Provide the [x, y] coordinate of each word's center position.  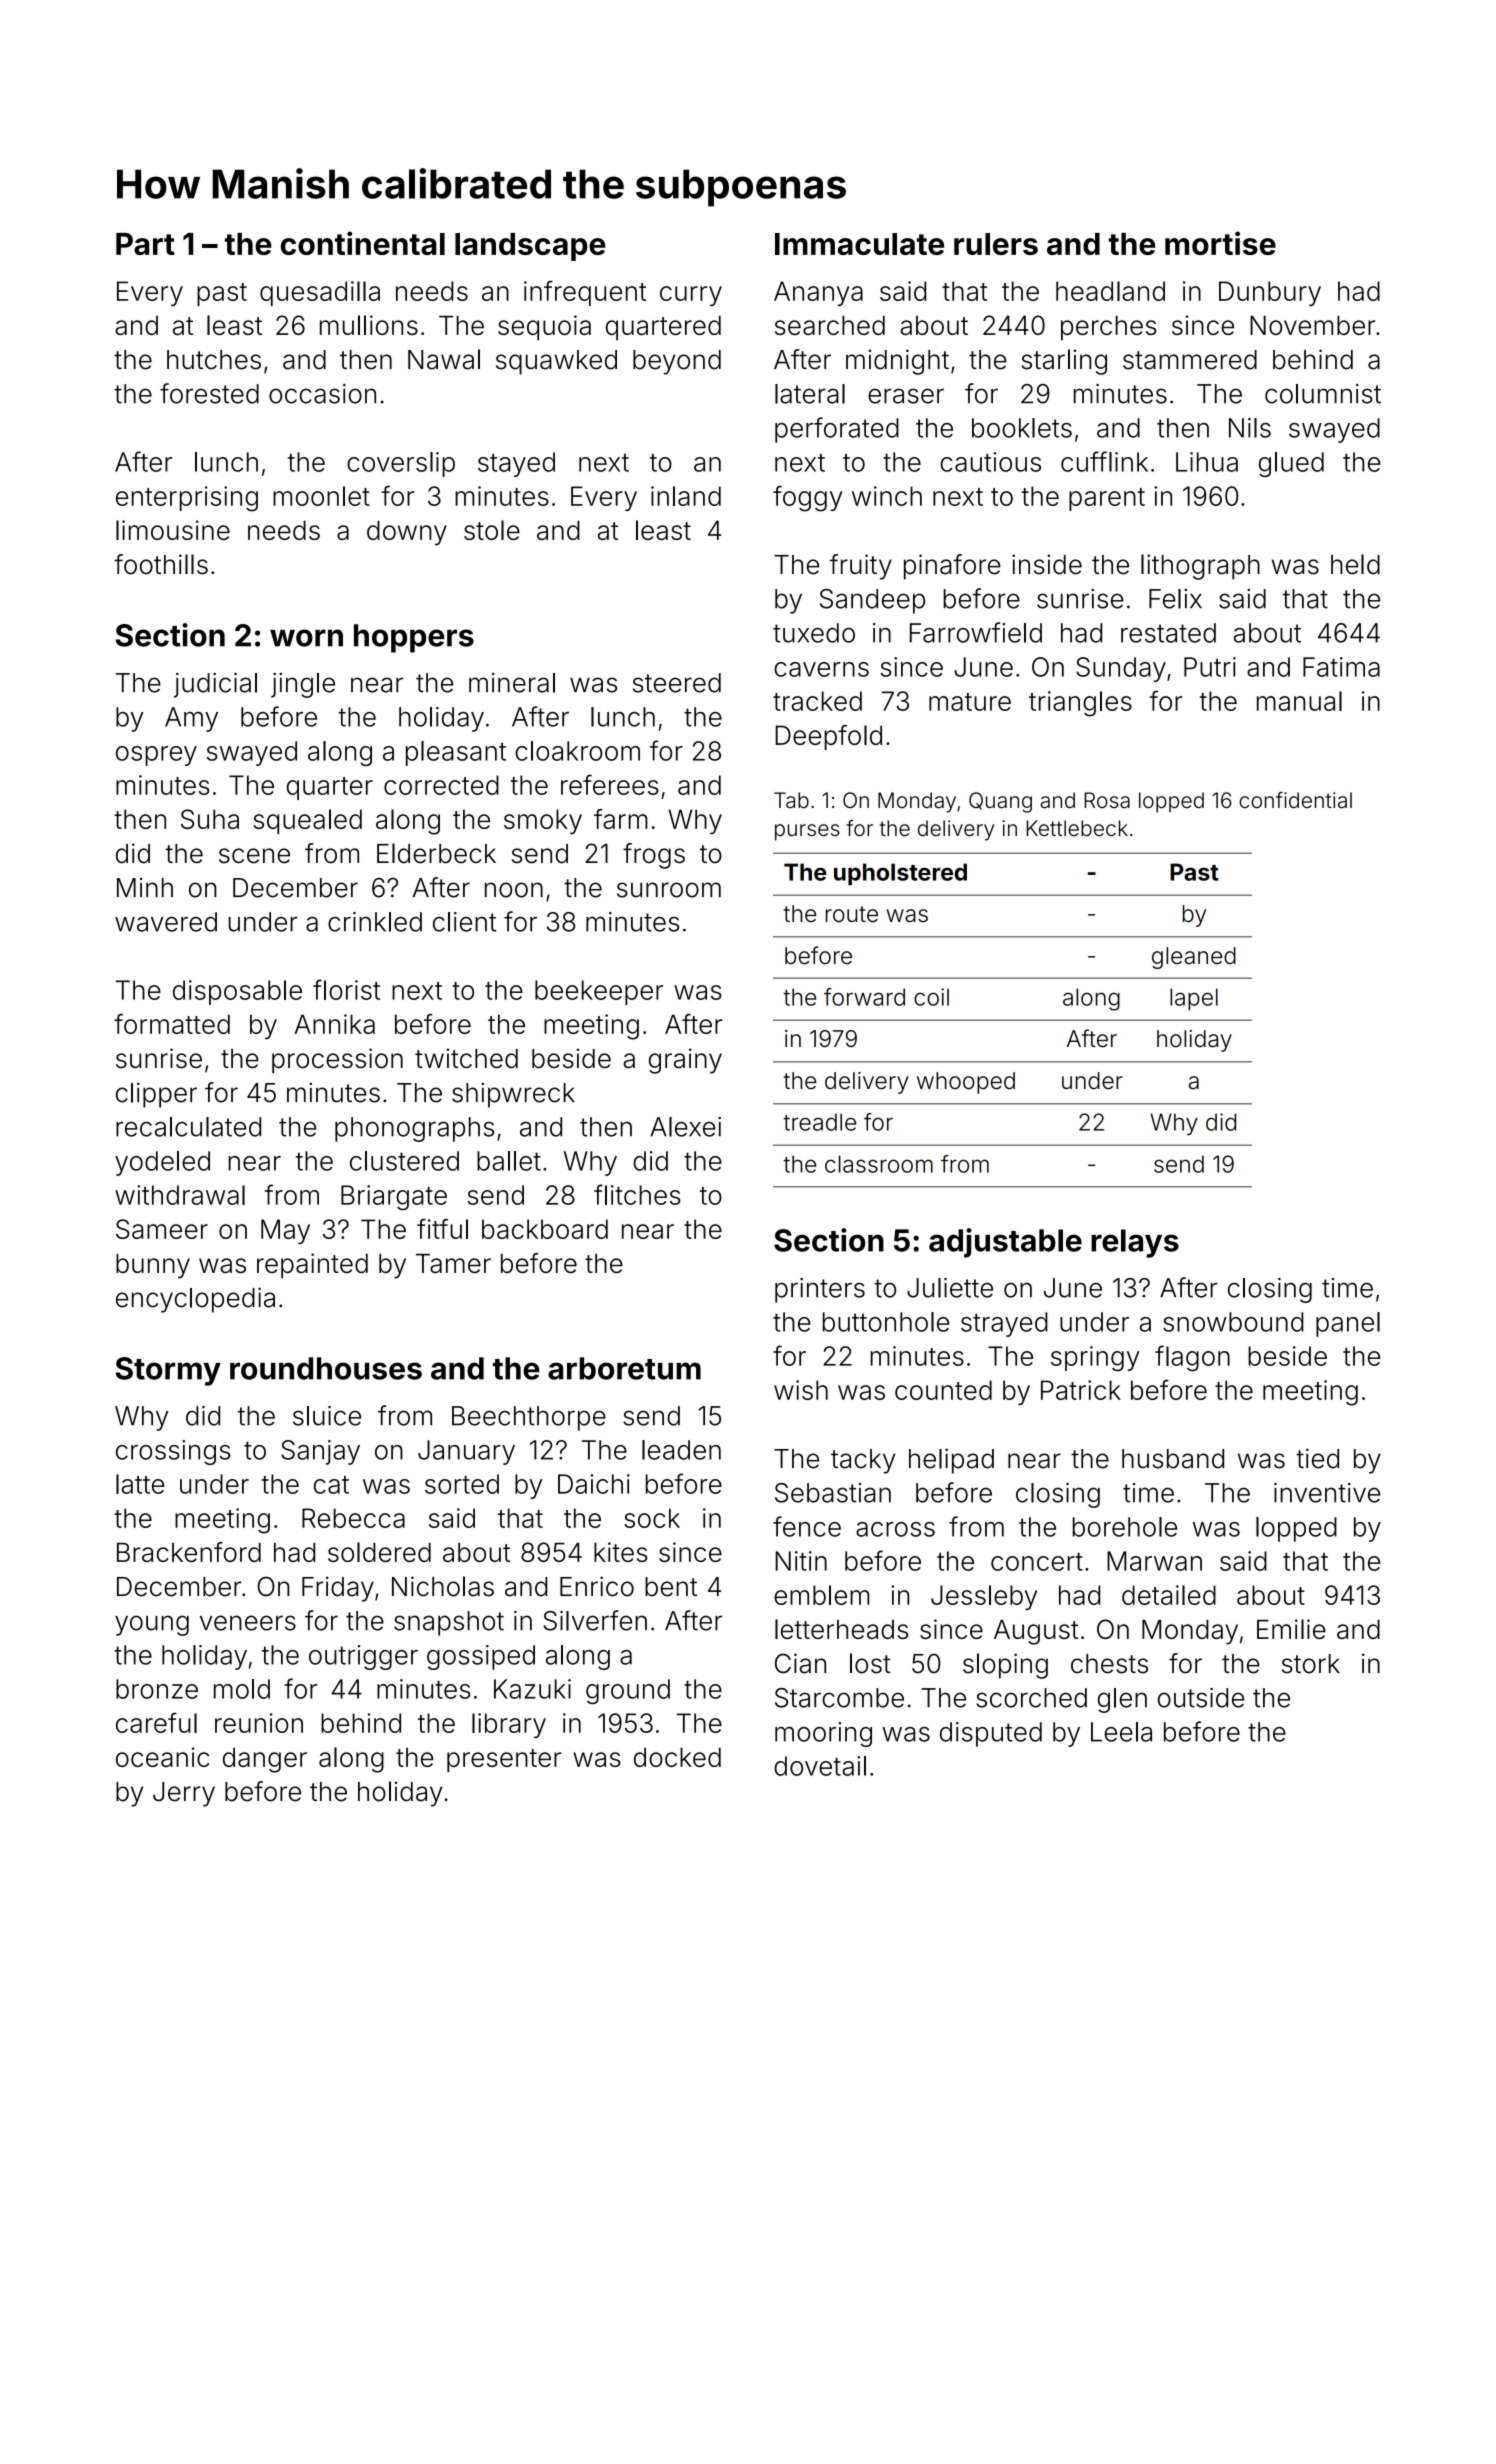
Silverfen [595, 1620]
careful [156, 1722]
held [1355, 564]
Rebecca [353, 1518]
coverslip [401, 464]
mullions [369, 325]
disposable [237, 992]
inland [686, 496]
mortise [1220, 243]
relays [1135, 1243]
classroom [879, 1164]
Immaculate [859, 244]
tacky [863, 1461]
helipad [951, 1461]
